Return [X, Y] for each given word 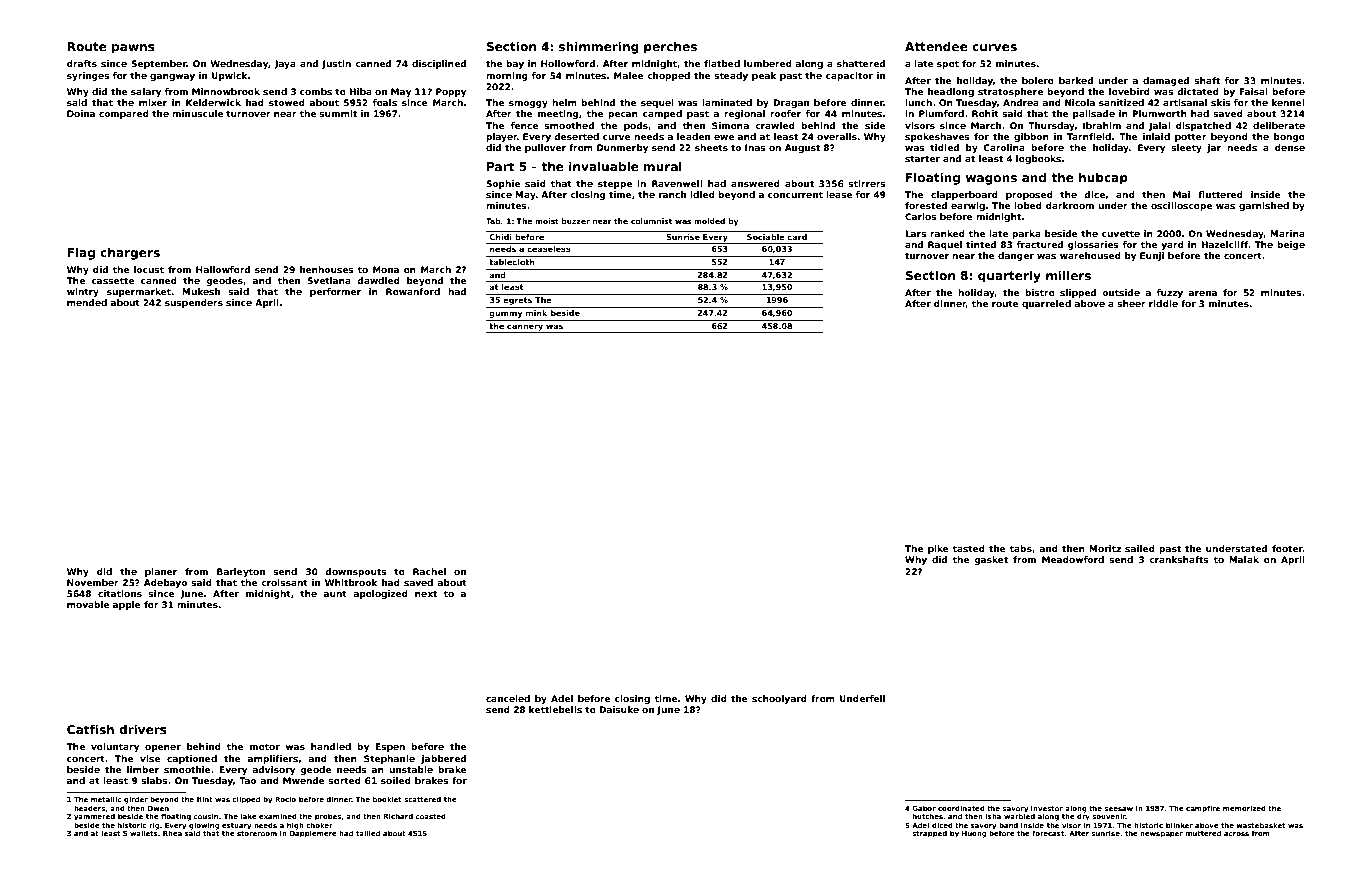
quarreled [1046, 304]
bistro [1040, 292]
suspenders [194, 303]
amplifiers [273, 759]
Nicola [1080, 102]
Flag [81, 253]
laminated [727, 102]
